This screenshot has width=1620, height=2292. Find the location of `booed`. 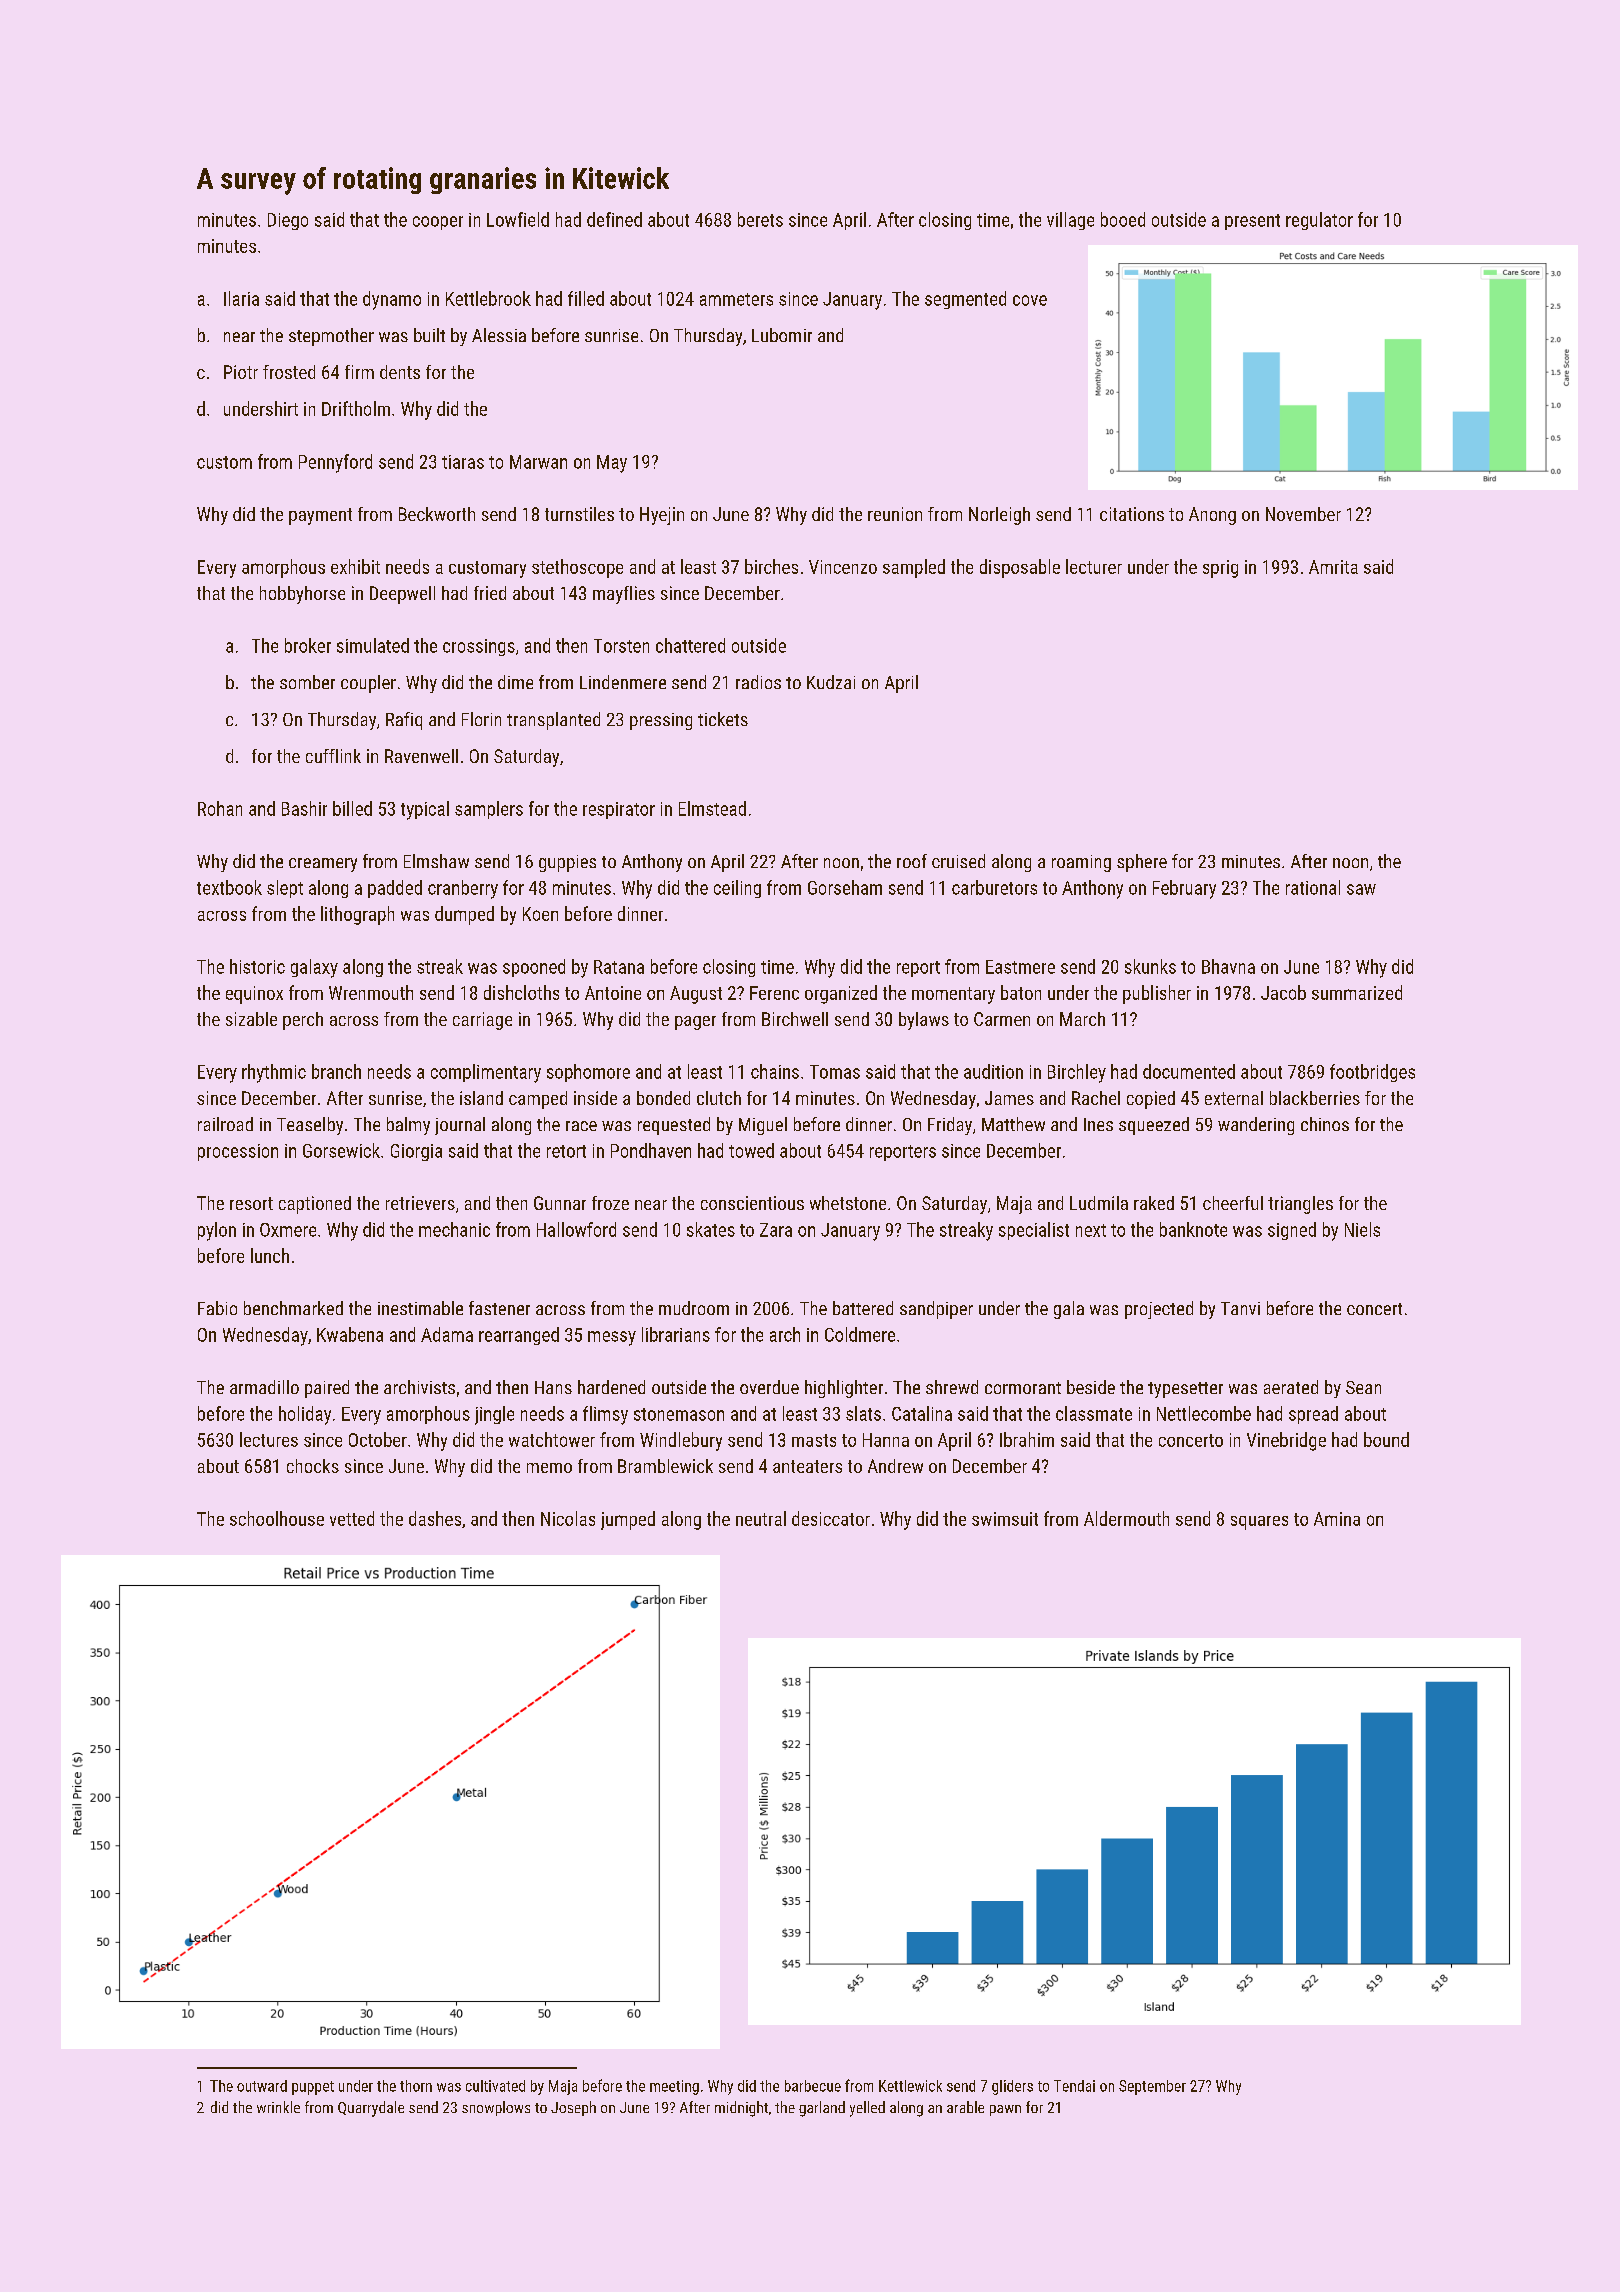

booed is located at coordinates (1123, 219).
